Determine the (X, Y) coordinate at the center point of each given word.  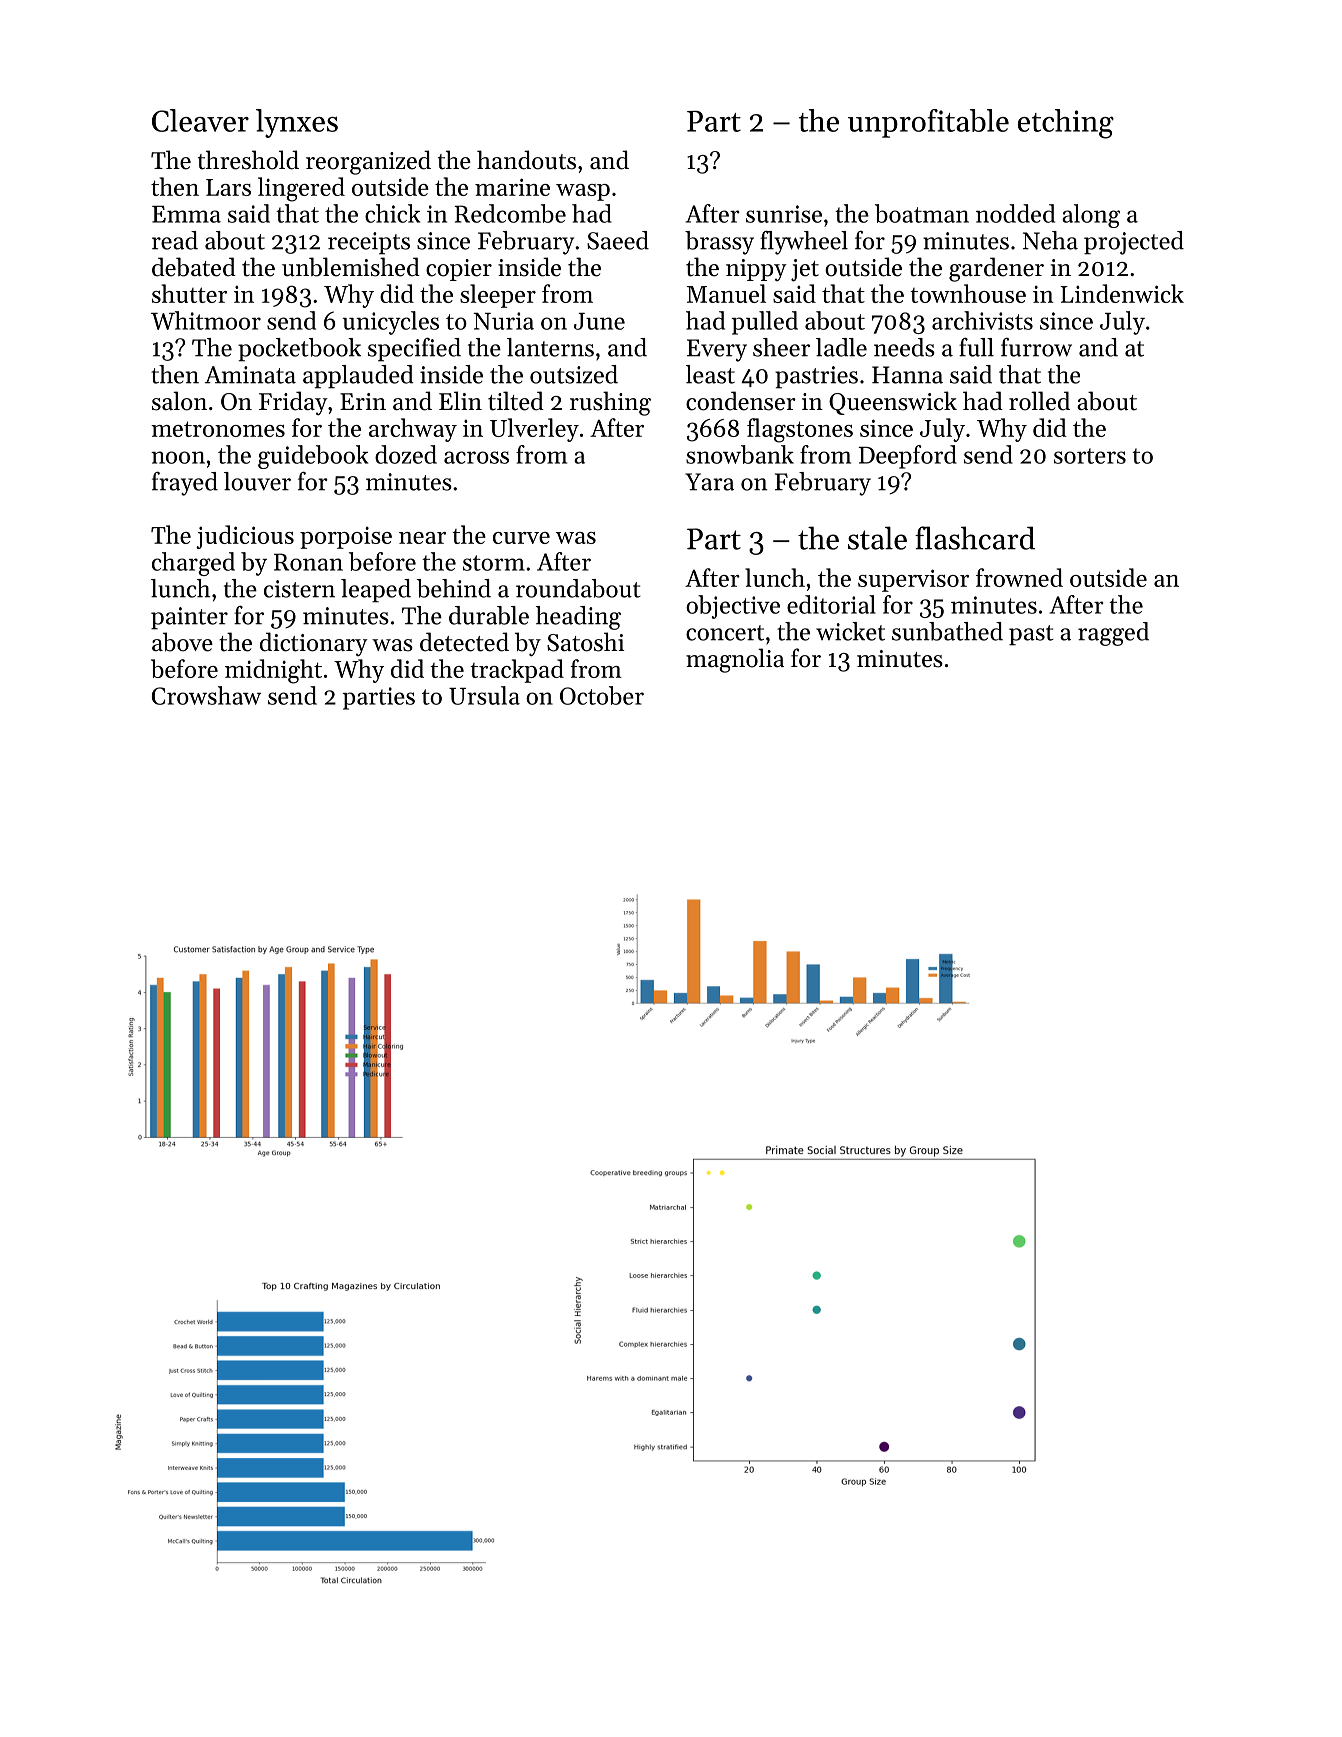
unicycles (391, 323)
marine (512, 187)
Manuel (726, 293)
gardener (996, 269)
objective (733, 607)
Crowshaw (206, 695)
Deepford (907, 457)
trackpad (517, 671)
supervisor (913, 580)
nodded (1015, 213)
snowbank (740, 454)
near (422, 538)
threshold (248, 160)
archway (413, 430)
